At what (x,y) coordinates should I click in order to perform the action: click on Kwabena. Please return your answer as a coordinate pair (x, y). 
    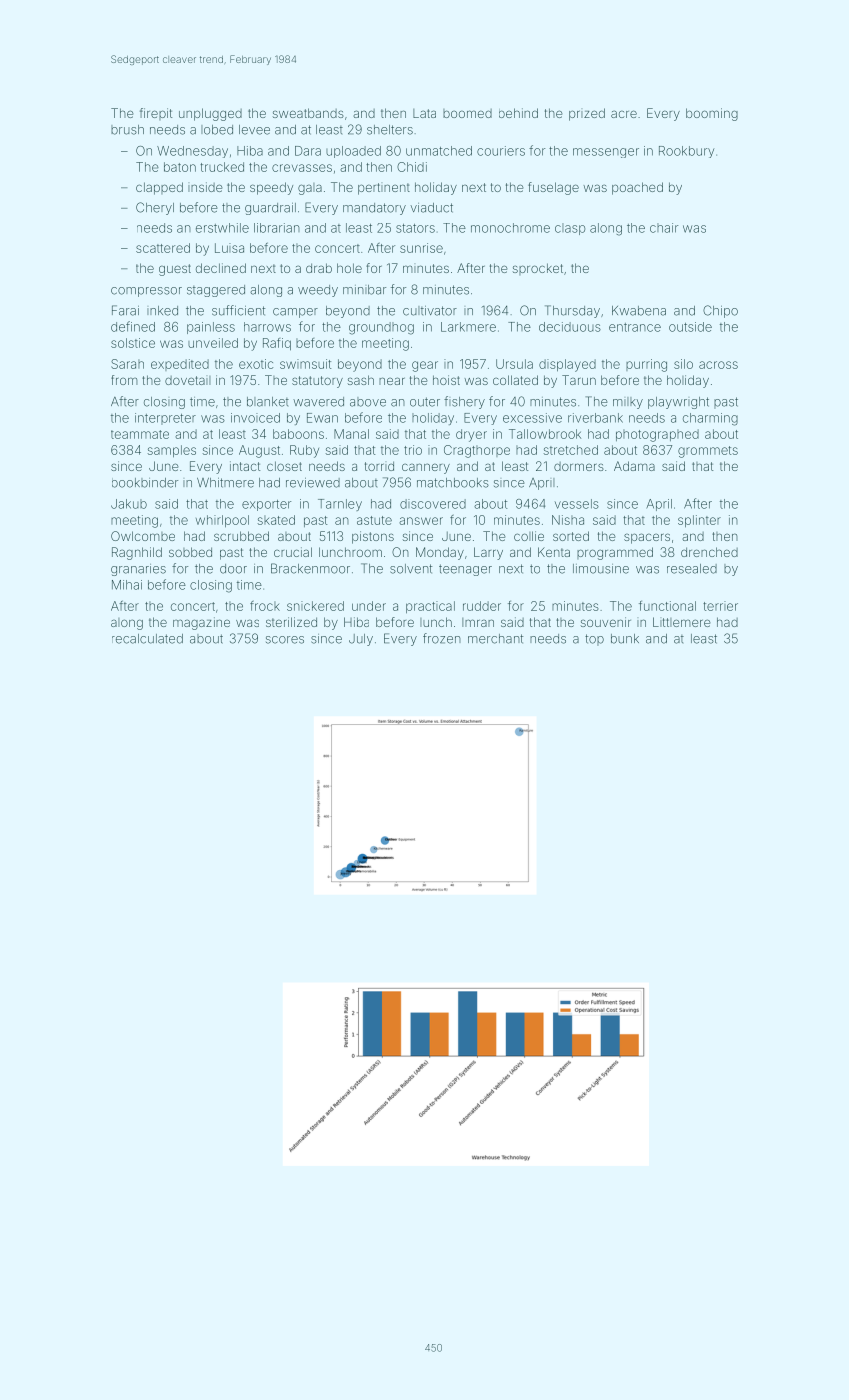
    Looking at the image, I should click on (639, 311).
